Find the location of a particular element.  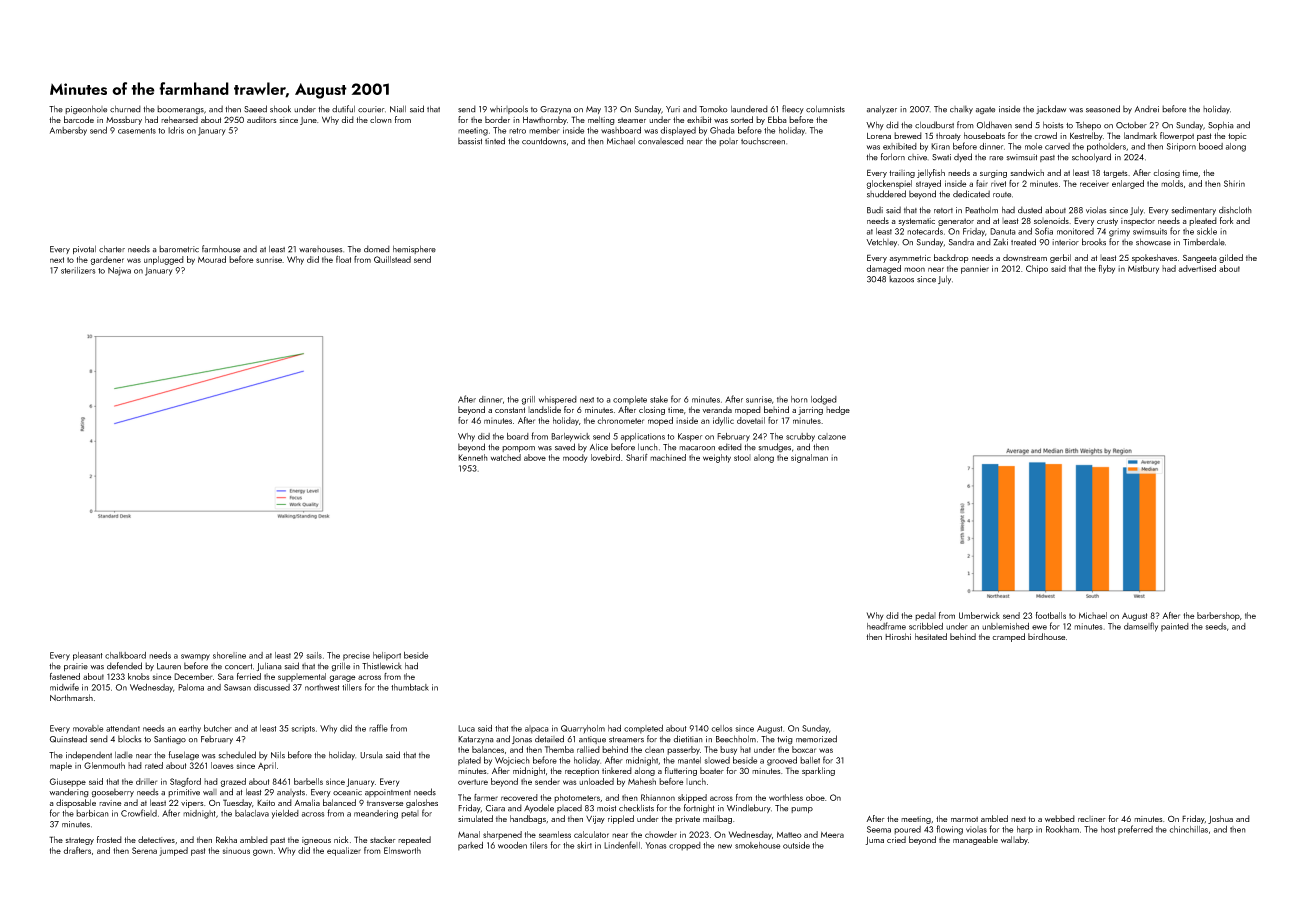

Kenneth is located at coordinates (473, 457).
